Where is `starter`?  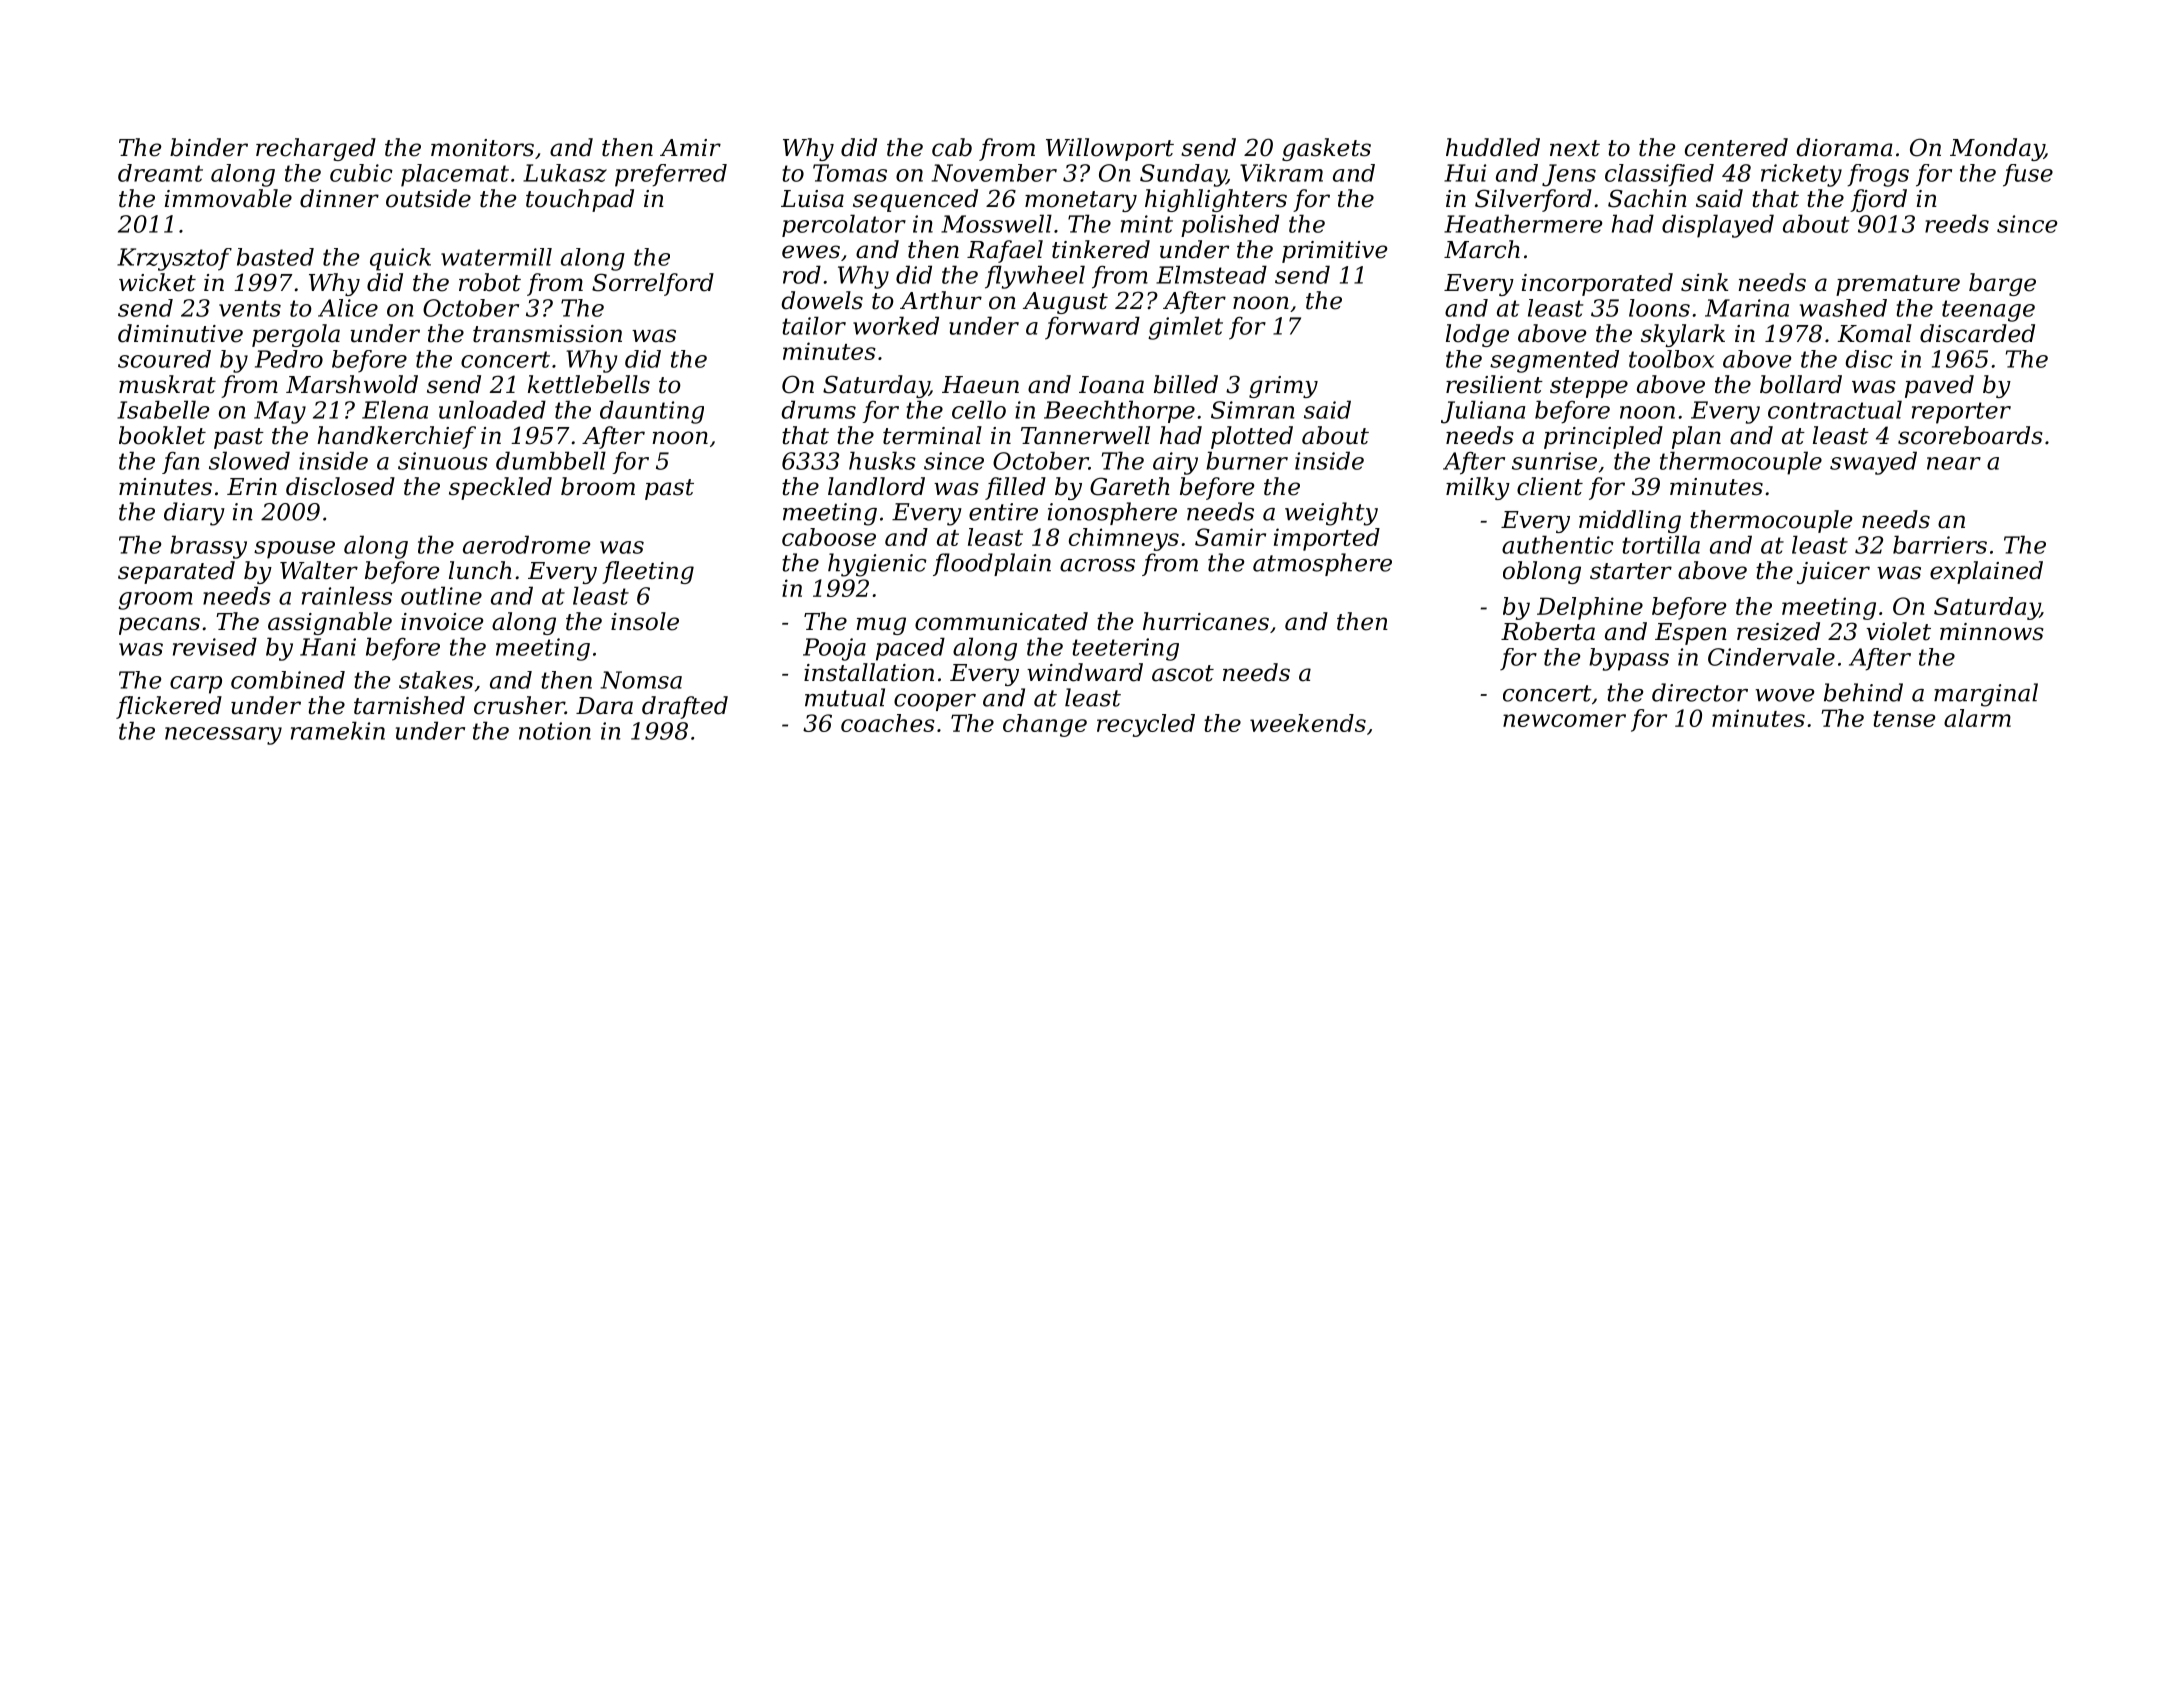
starter is located at coordinates (1631, 571).
